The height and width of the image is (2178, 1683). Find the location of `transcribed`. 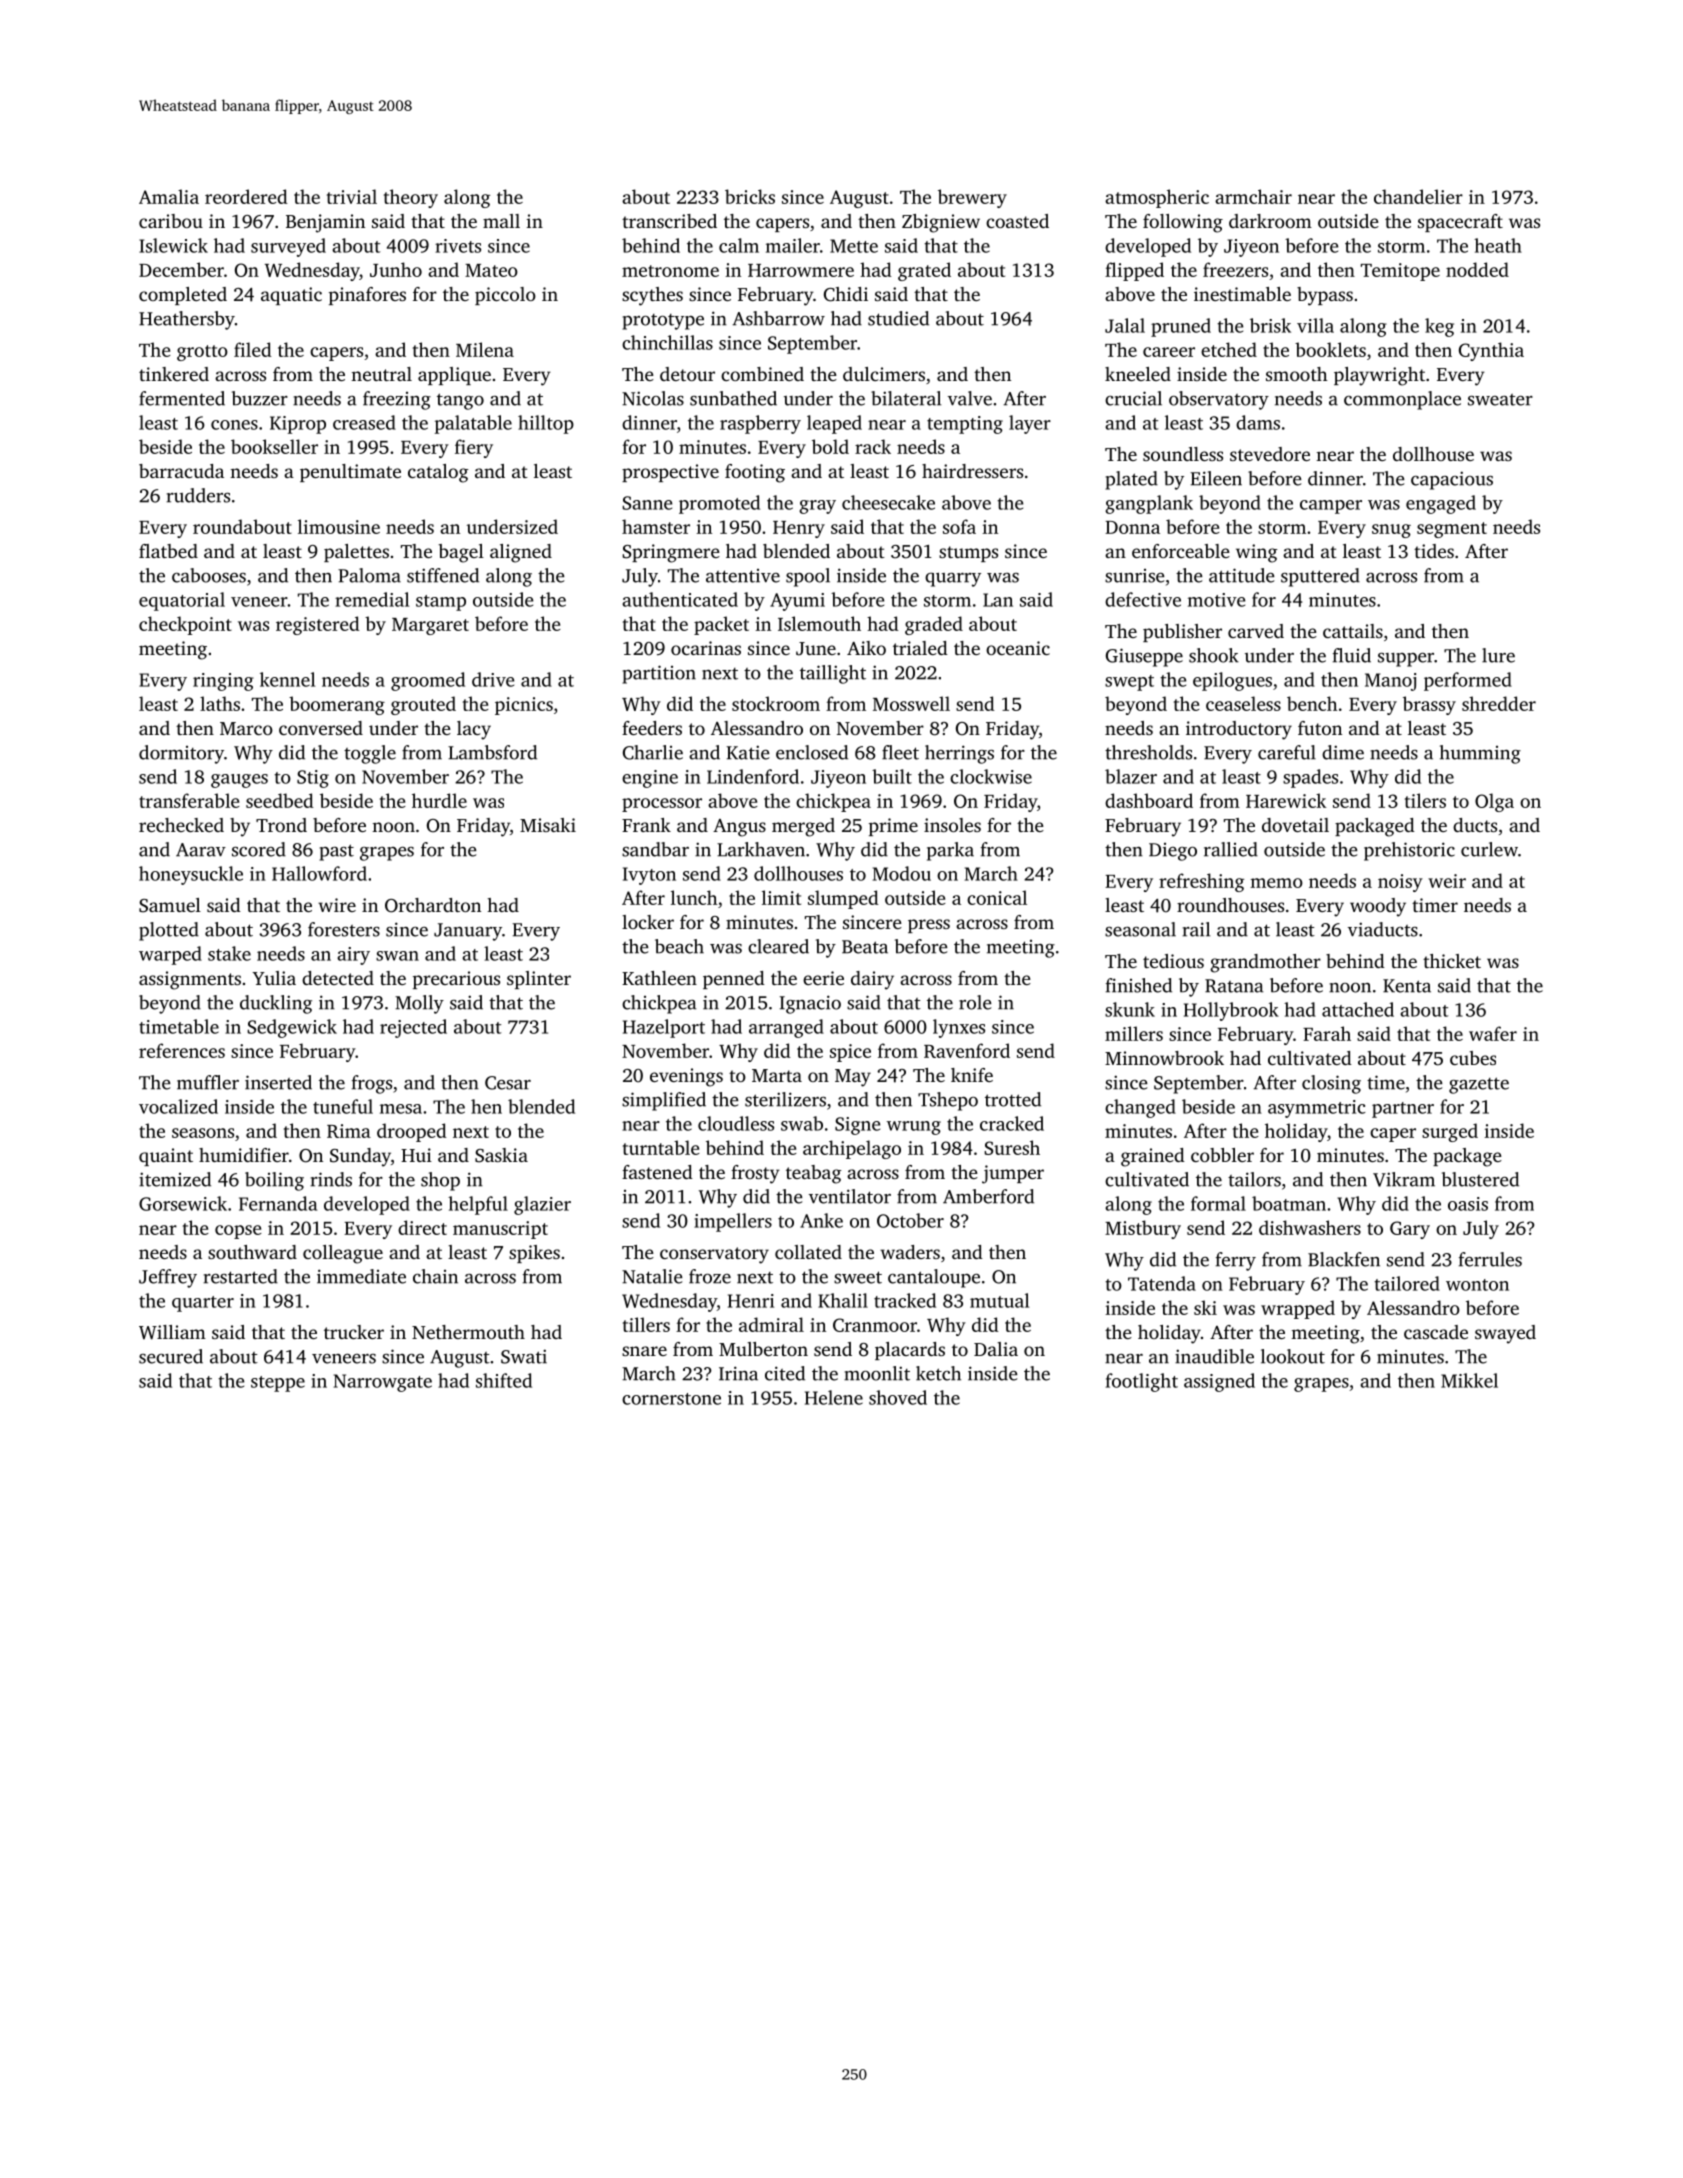

transcribed is located at coordinates (669, 221).
